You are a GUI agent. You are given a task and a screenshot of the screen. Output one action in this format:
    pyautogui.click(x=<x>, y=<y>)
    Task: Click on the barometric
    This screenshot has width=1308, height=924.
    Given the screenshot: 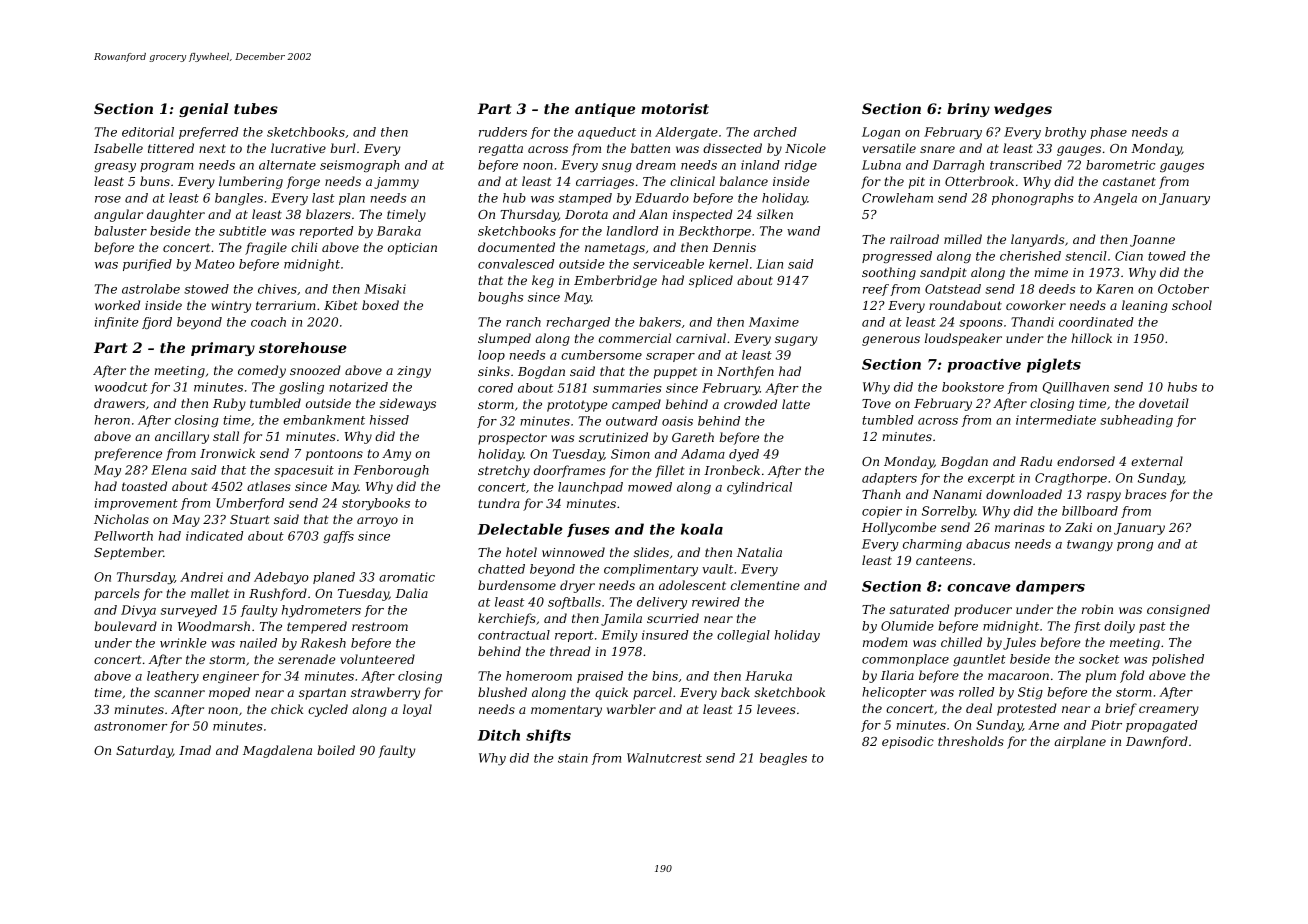 What is the action you would take?
    pyautogui.click(x=1120, y=165)
